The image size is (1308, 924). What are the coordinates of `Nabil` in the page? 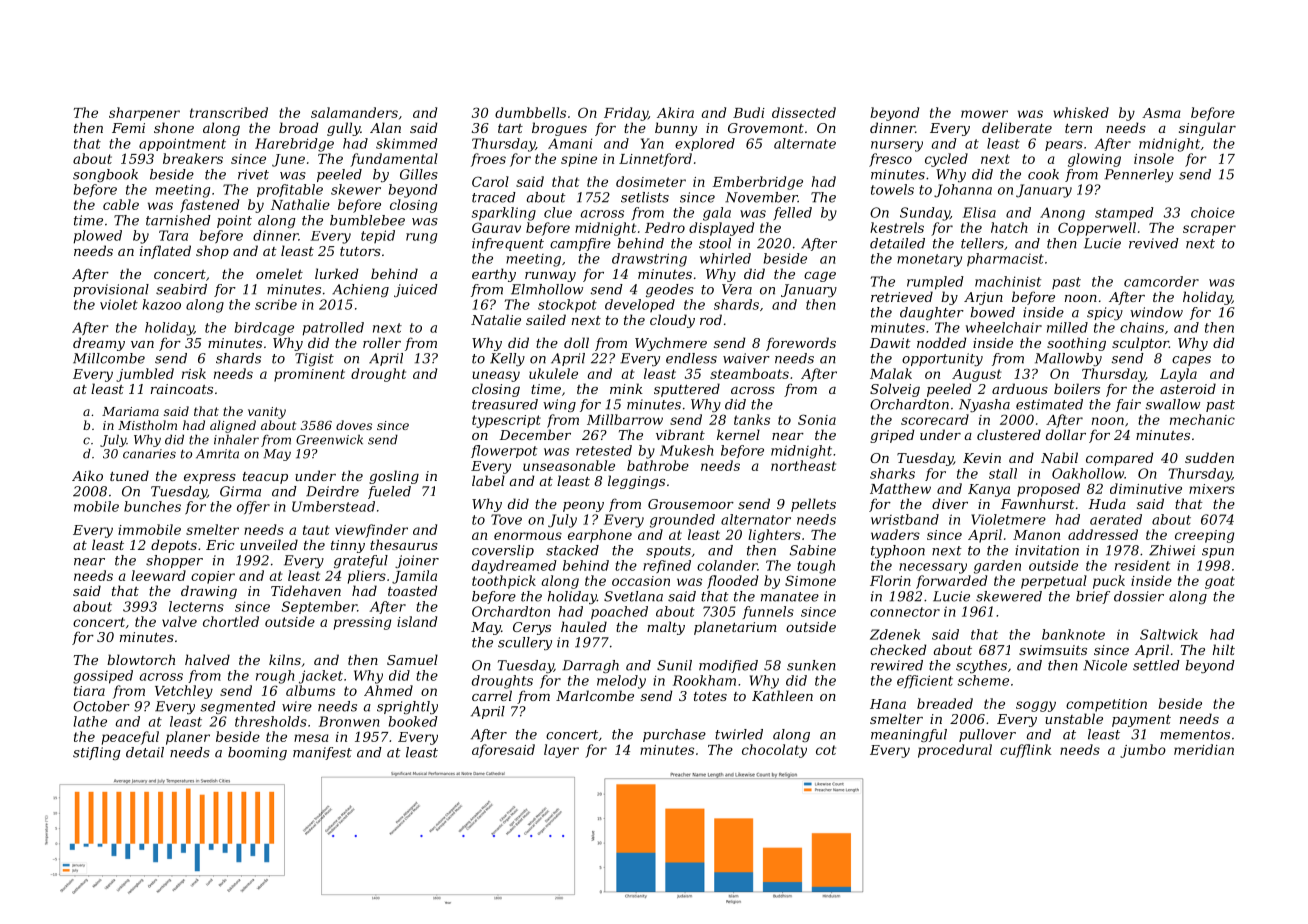 It's located at (1059, 457).
